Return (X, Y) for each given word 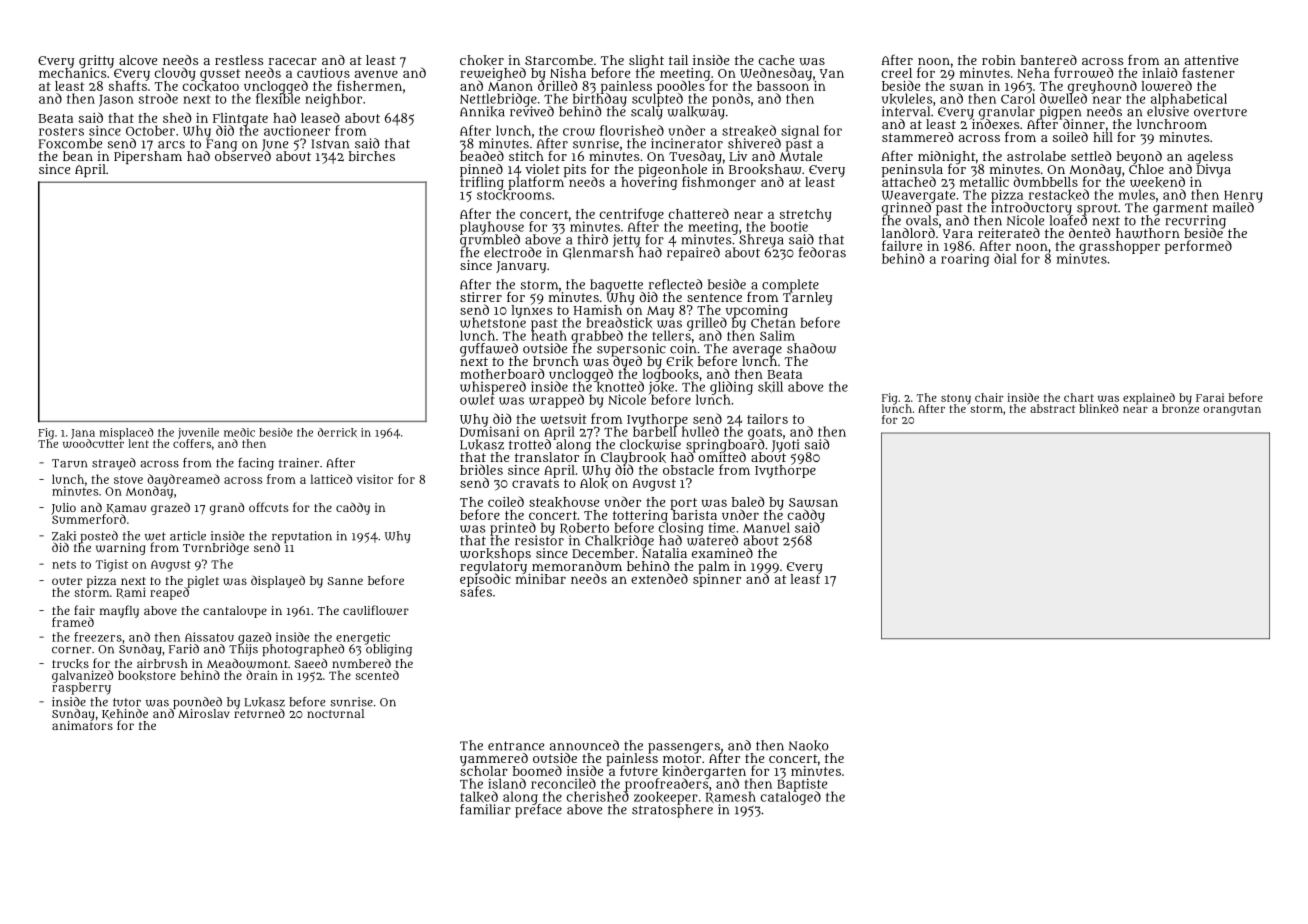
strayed (114, 464)
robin (999, 60)
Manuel (766, 527)
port (683, 504)
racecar (293, 61)
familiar (485, 809)
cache (776, 60)
